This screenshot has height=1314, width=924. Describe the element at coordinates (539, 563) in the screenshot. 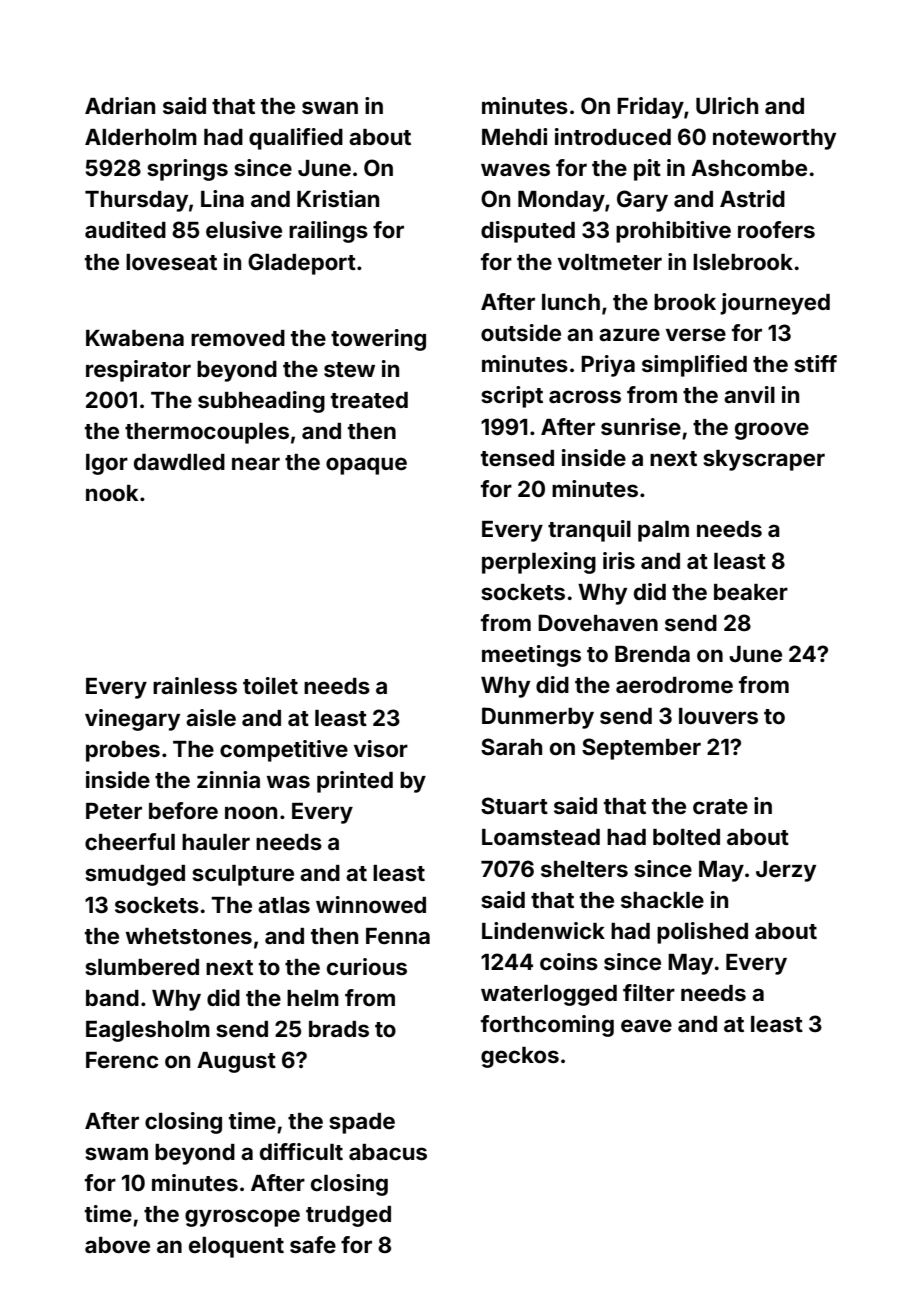

I see `perplexing` at that location.
